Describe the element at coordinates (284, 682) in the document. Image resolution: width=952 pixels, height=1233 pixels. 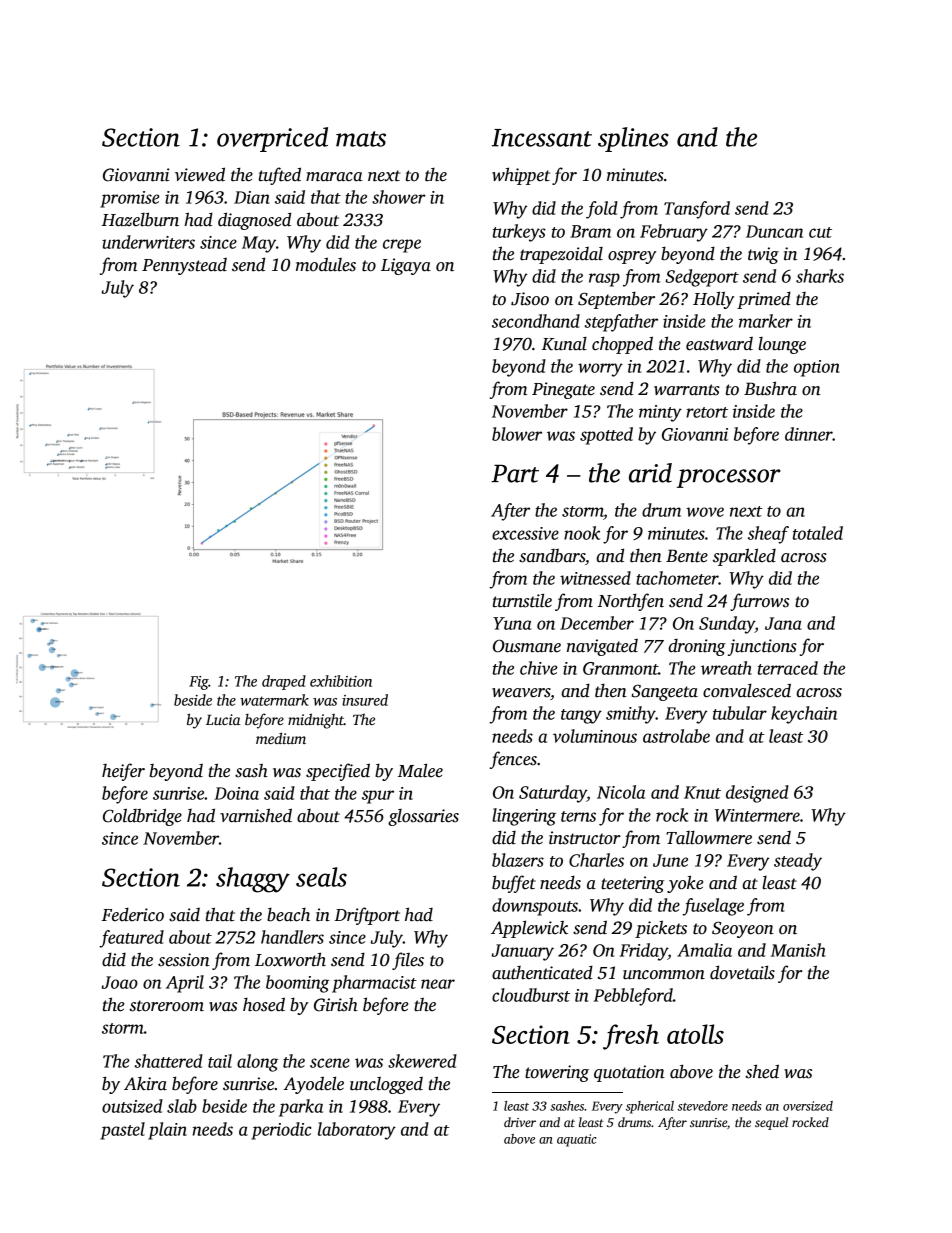
I see `draped` at that location.
